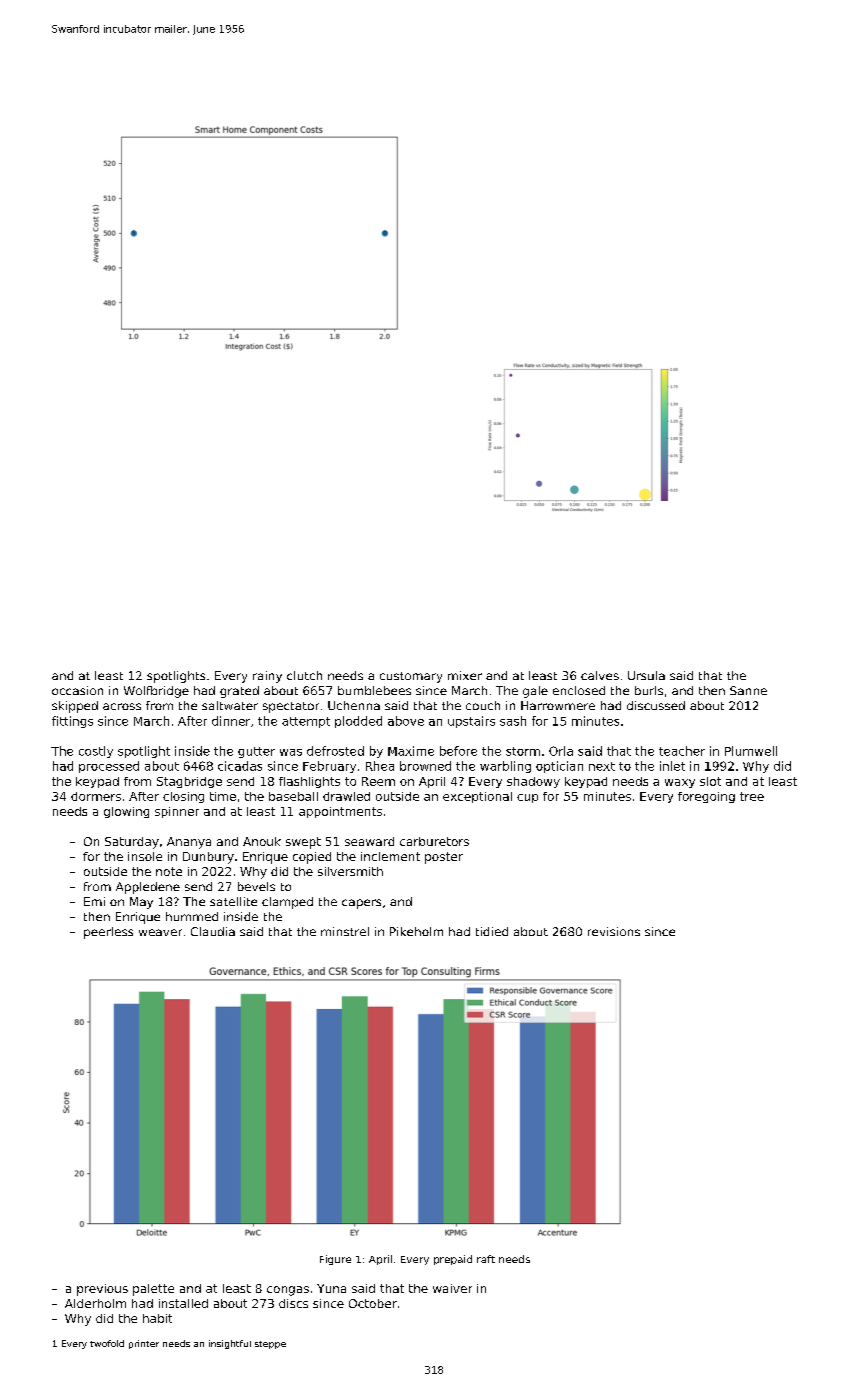  What do you see at coordinates (444, 858) in the screenshot?
I see `poster` at bounding box center [444, 858].
